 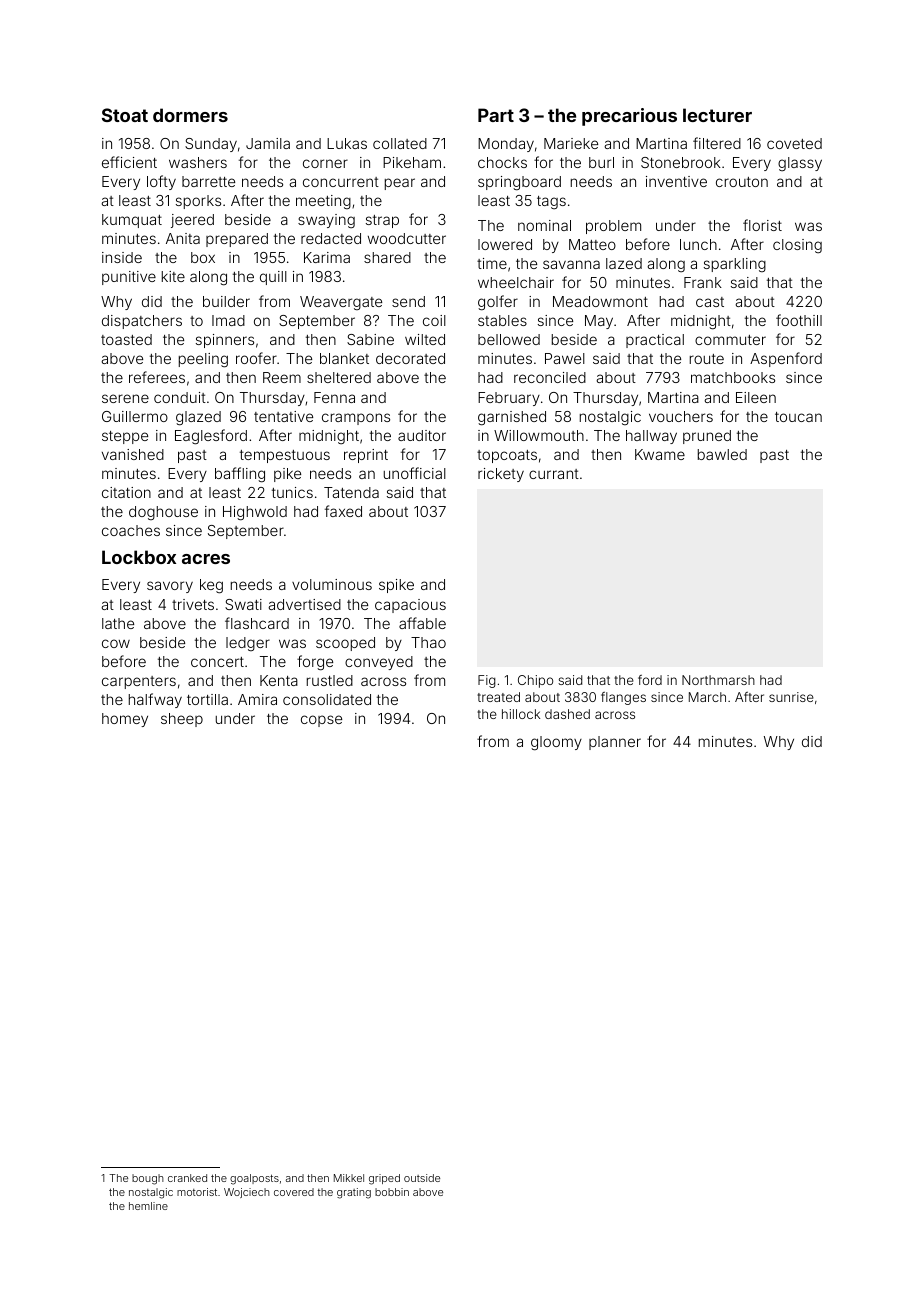 What do you see at coordinates (791, 697) in the screenshot?
I see `sunrise` at bounding box center [791, 697].
